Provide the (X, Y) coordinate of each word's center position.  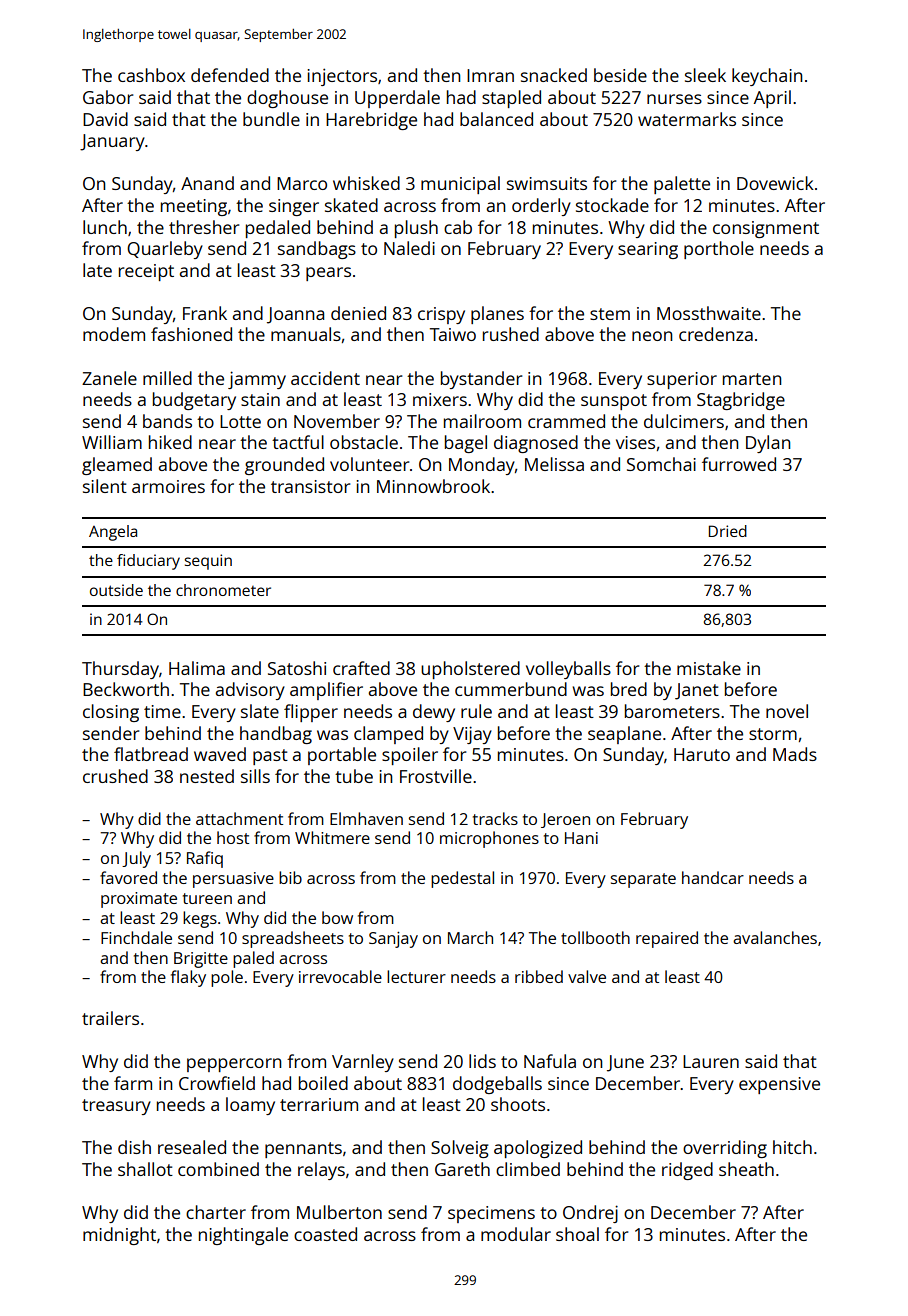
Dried (728, 531)
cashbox (151, 75)
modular (516, 1234)
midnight (119, 1236)
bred (629, 689)
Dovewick (775, 183)
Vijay (472, 735)
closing (111, 713)
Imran (490, 75)
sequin (208, 562)
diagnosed (536, 444)
